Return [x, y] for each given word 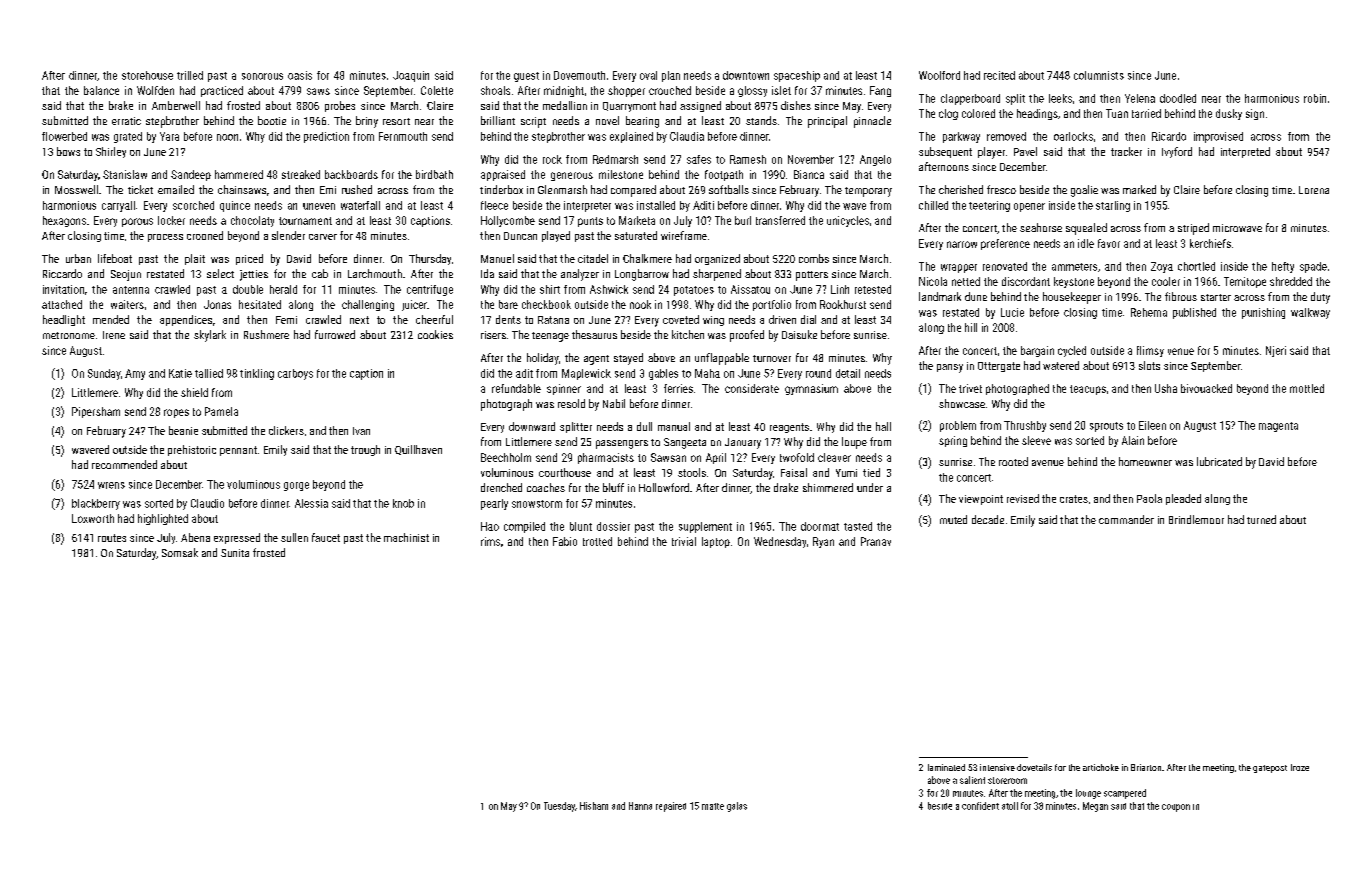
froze [1300, 767]
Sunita [235, 553]
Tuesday [559, 807]
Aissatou [750, 289]
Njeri [1276, 351]
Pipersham [96, 412]
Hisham [594, 806]
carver [323, 237]
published [1194, 313]
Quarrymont [629, 107]
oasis [300, 75]
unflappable [722, 359]
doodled [1178, 98]
